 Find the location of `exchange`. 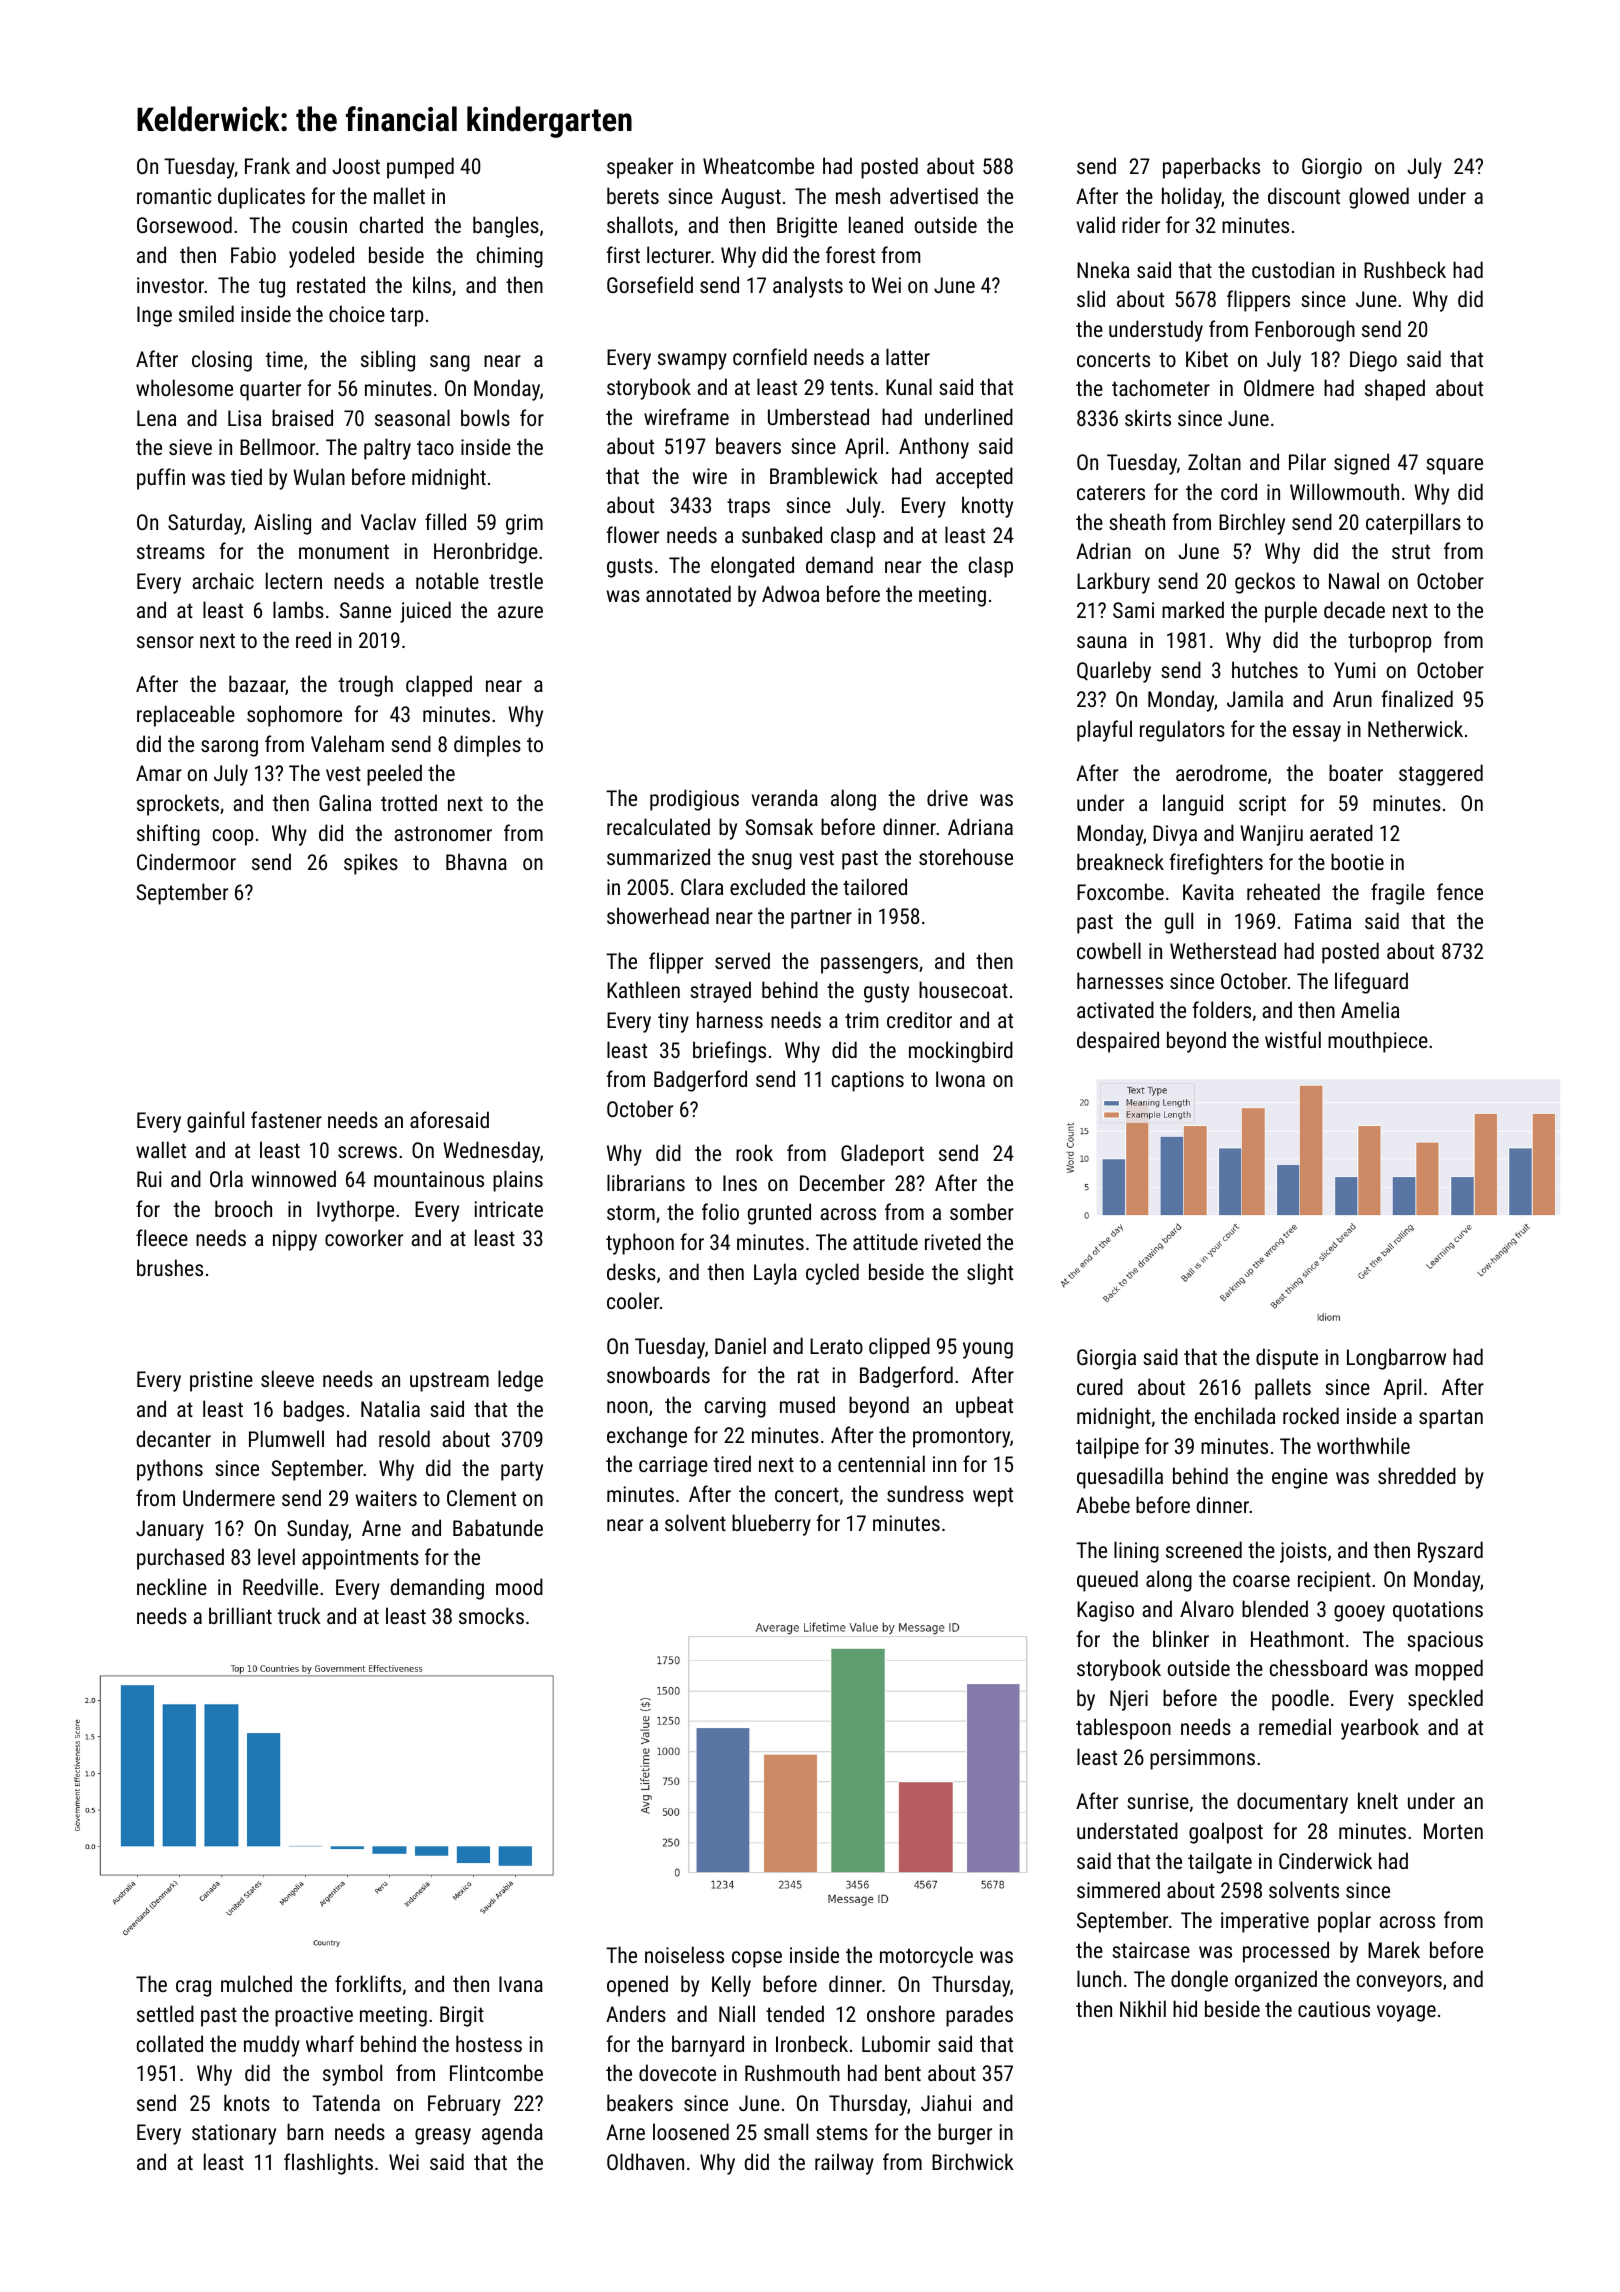

exchange is located at coordinates (647, 1437).
